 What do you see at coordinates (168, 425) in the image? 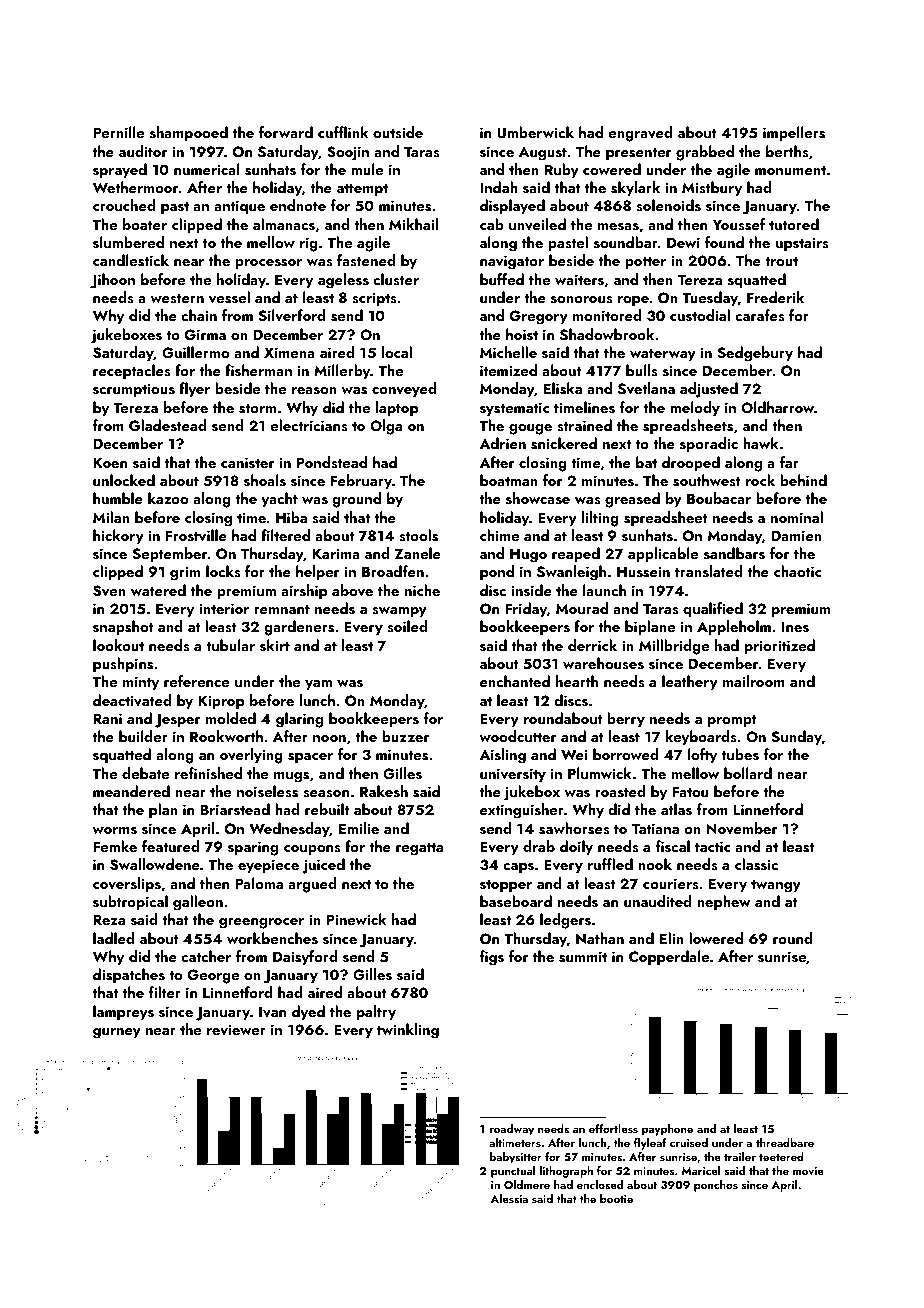
I see `Gladestead` at bounding box center [168, 425].
